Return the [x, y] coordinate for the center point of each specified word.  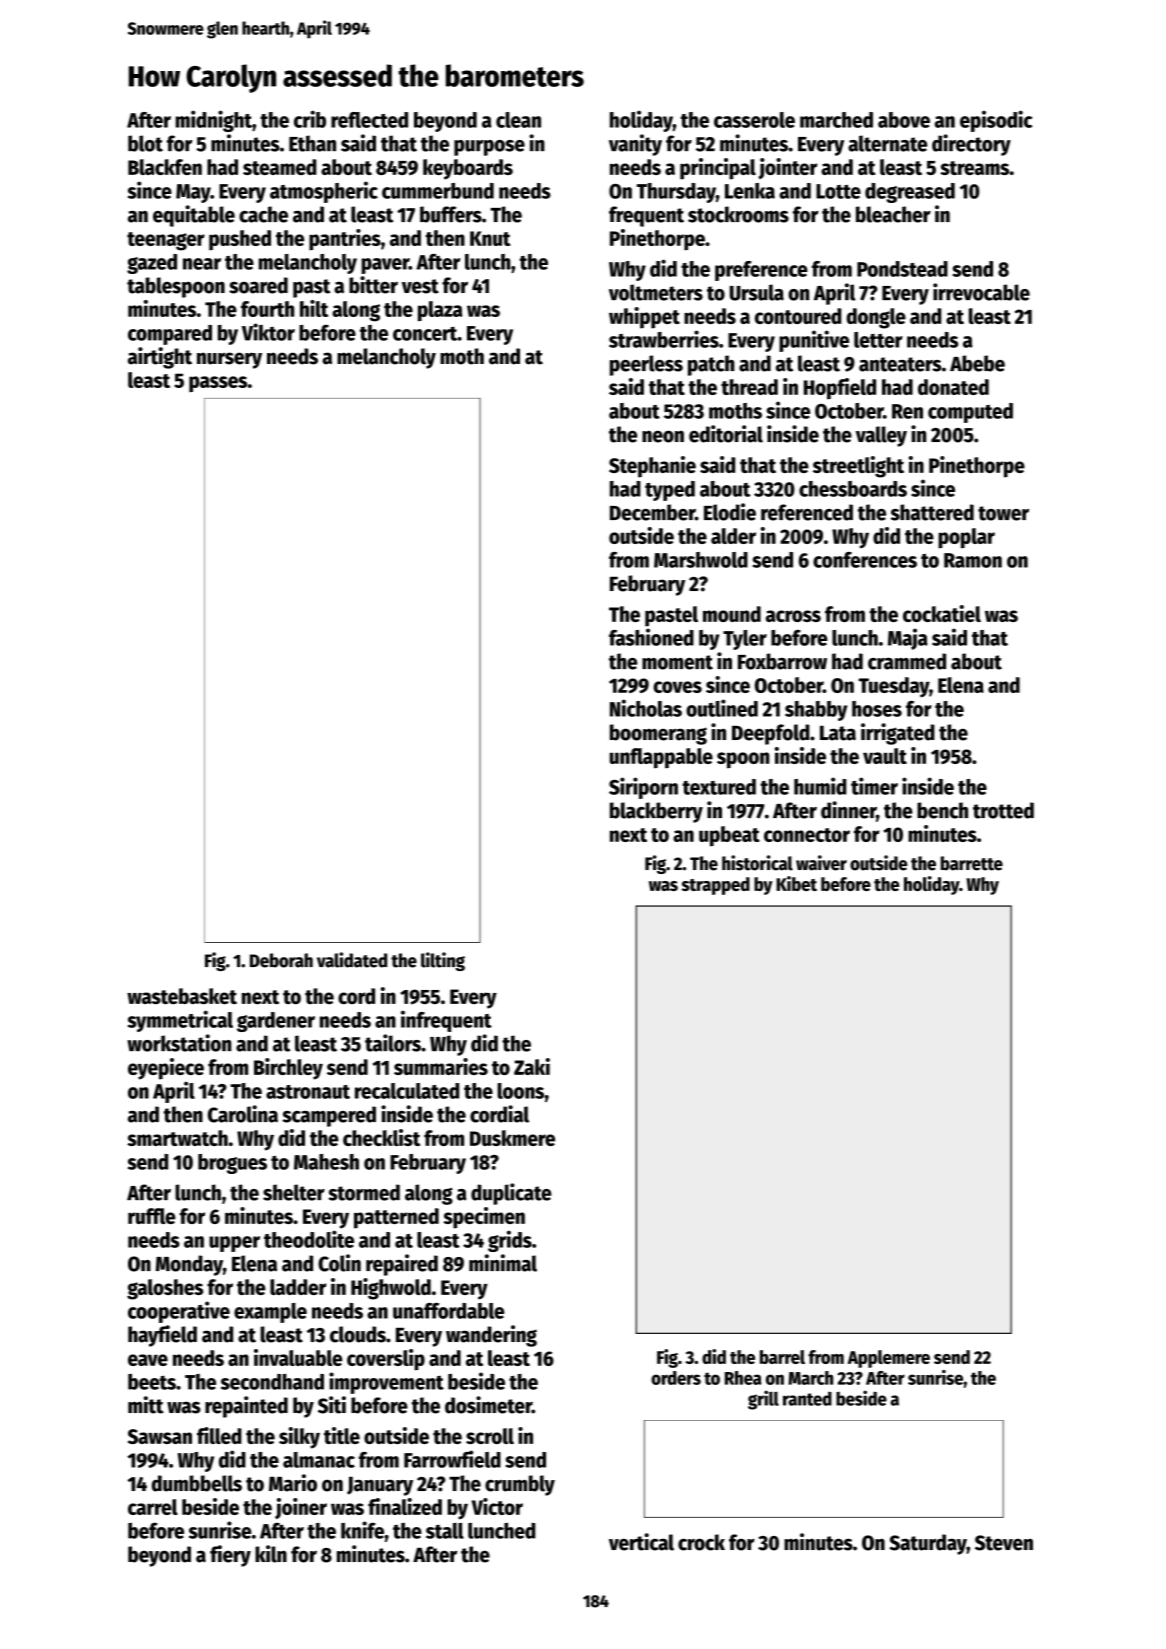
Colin [339, 1263]
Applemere [889, 1359]
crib [310, 119]
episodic [996, 121]
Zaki [532, 1066]
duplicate [511, 1194]
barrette [972, 863]
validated [352, 960]
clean [518, 120]
